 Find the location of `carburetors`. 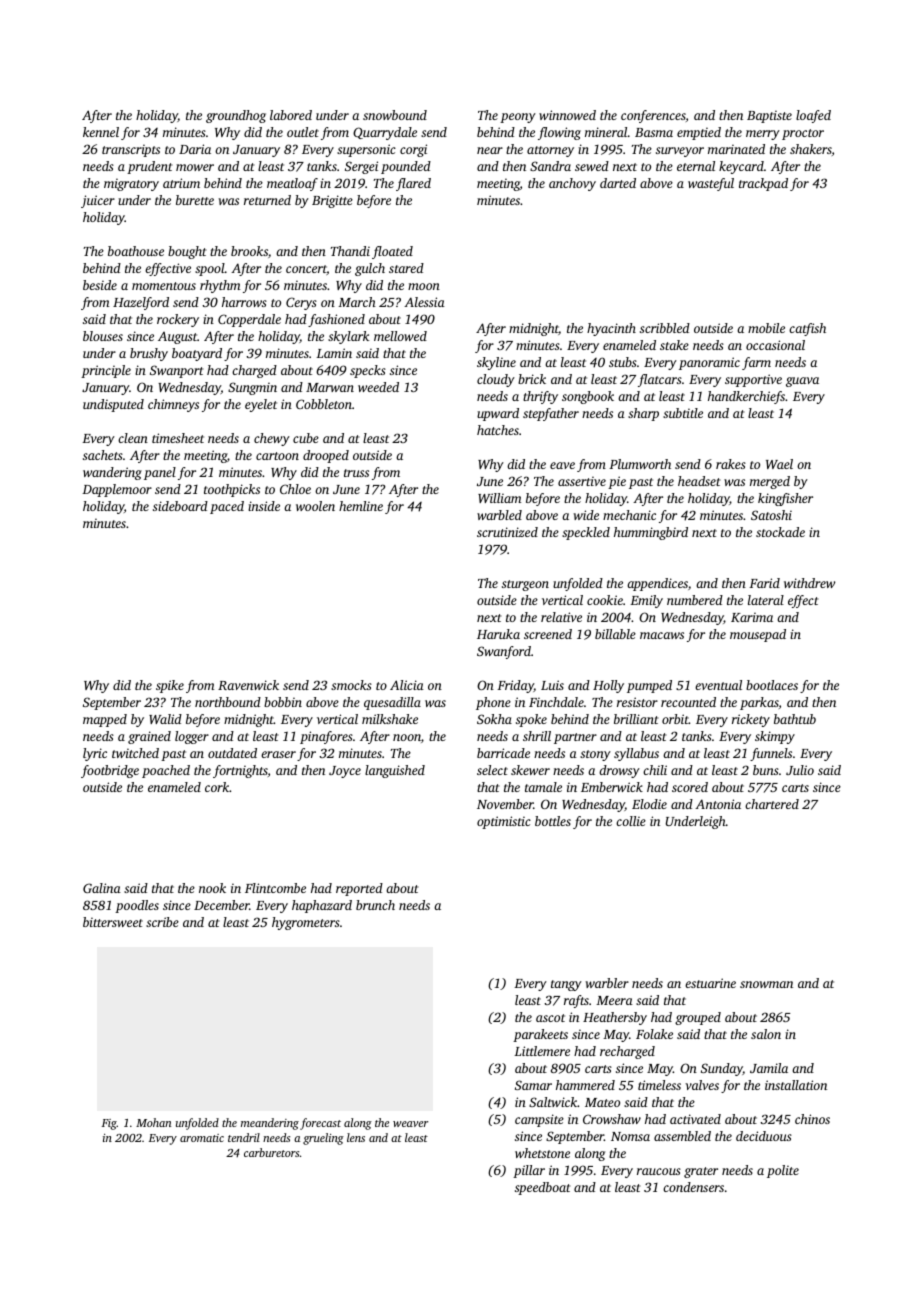

carburetors is located at coordinates (271, 1152).
